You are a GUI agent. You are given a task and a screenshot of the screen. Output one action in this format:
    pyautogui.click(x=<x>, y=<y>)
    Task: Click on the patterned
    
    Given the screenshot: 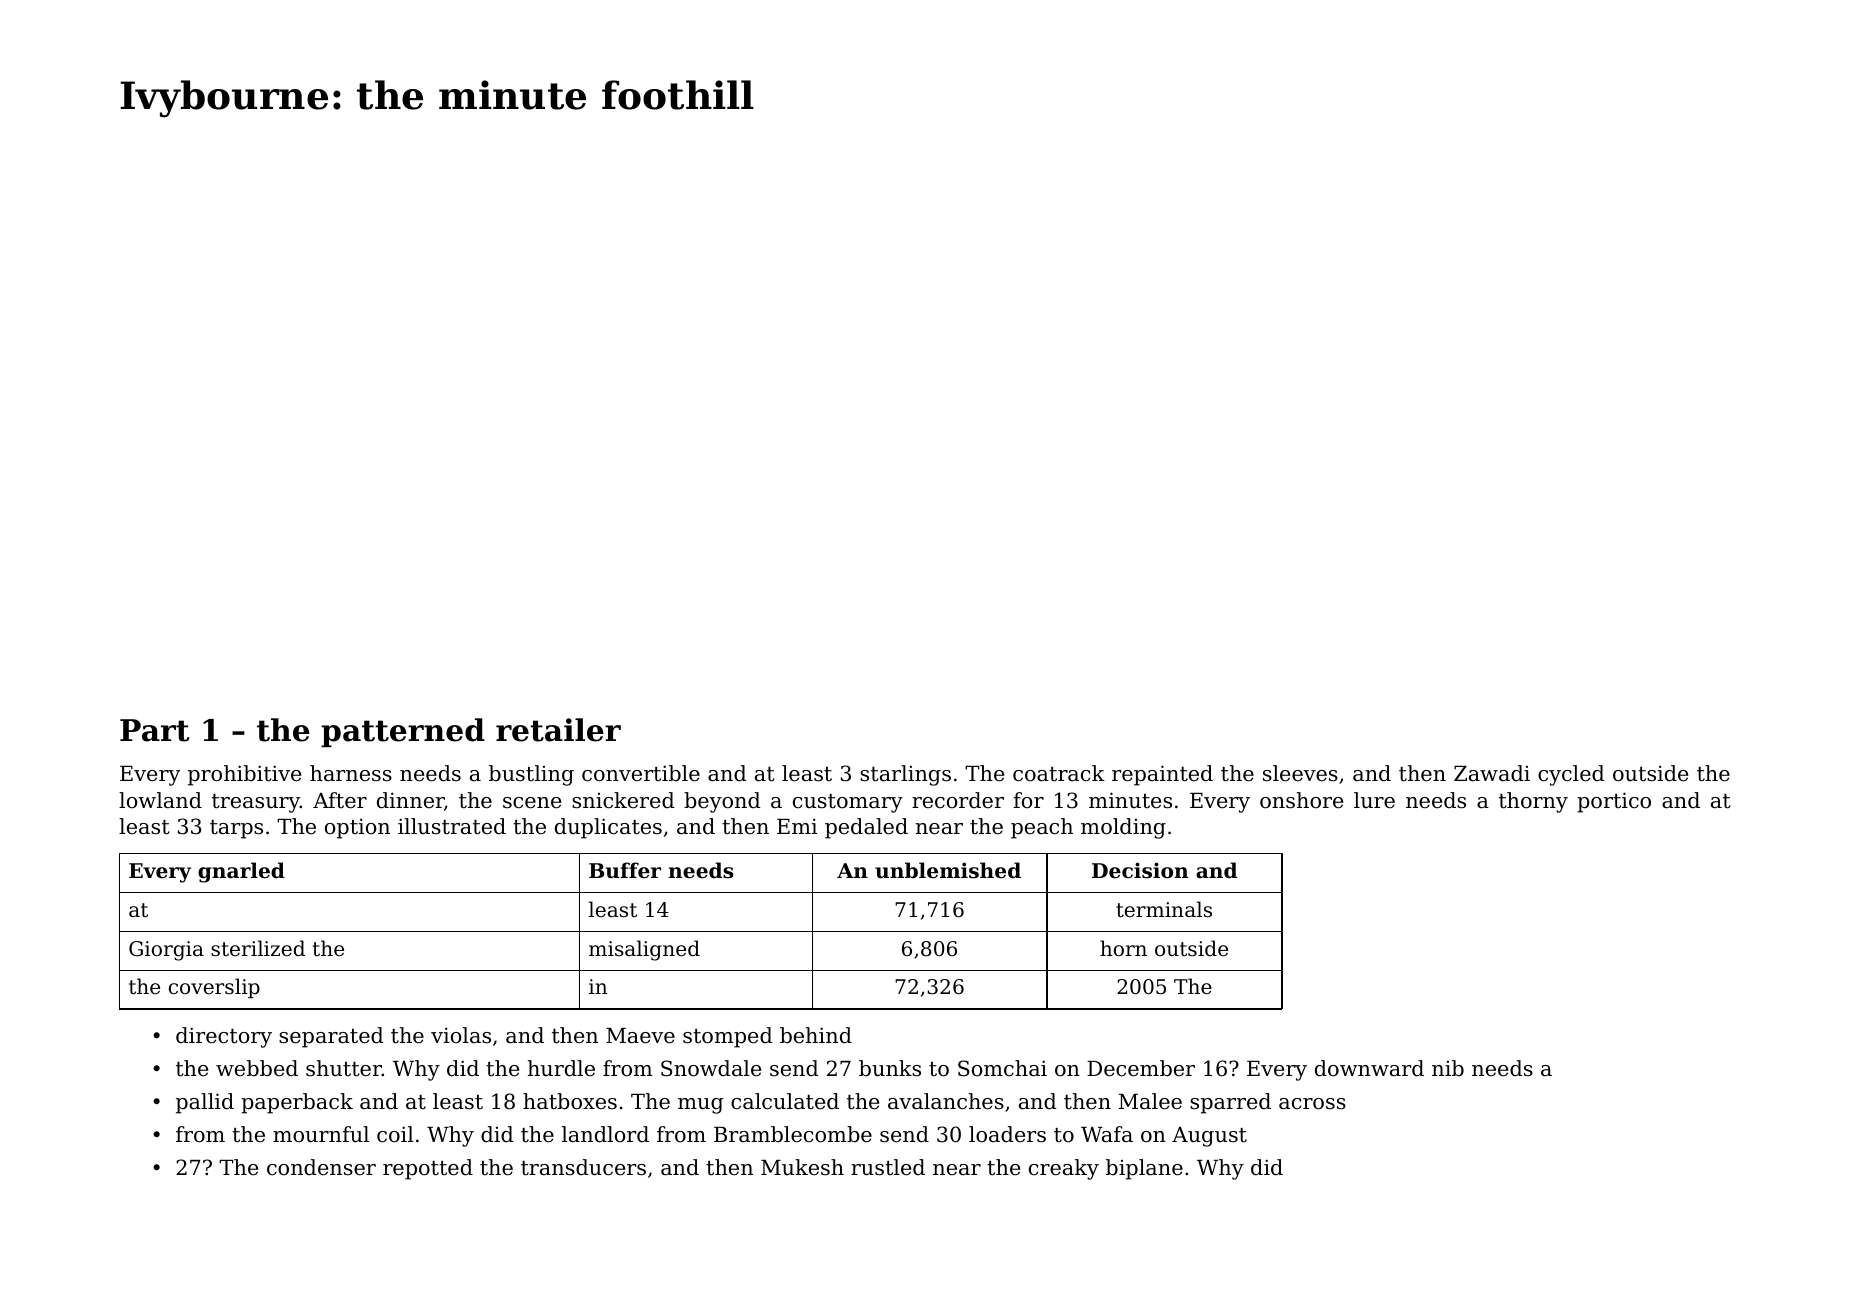 What is the action you would take?
    pyautogui.click(x=403, y=732)
